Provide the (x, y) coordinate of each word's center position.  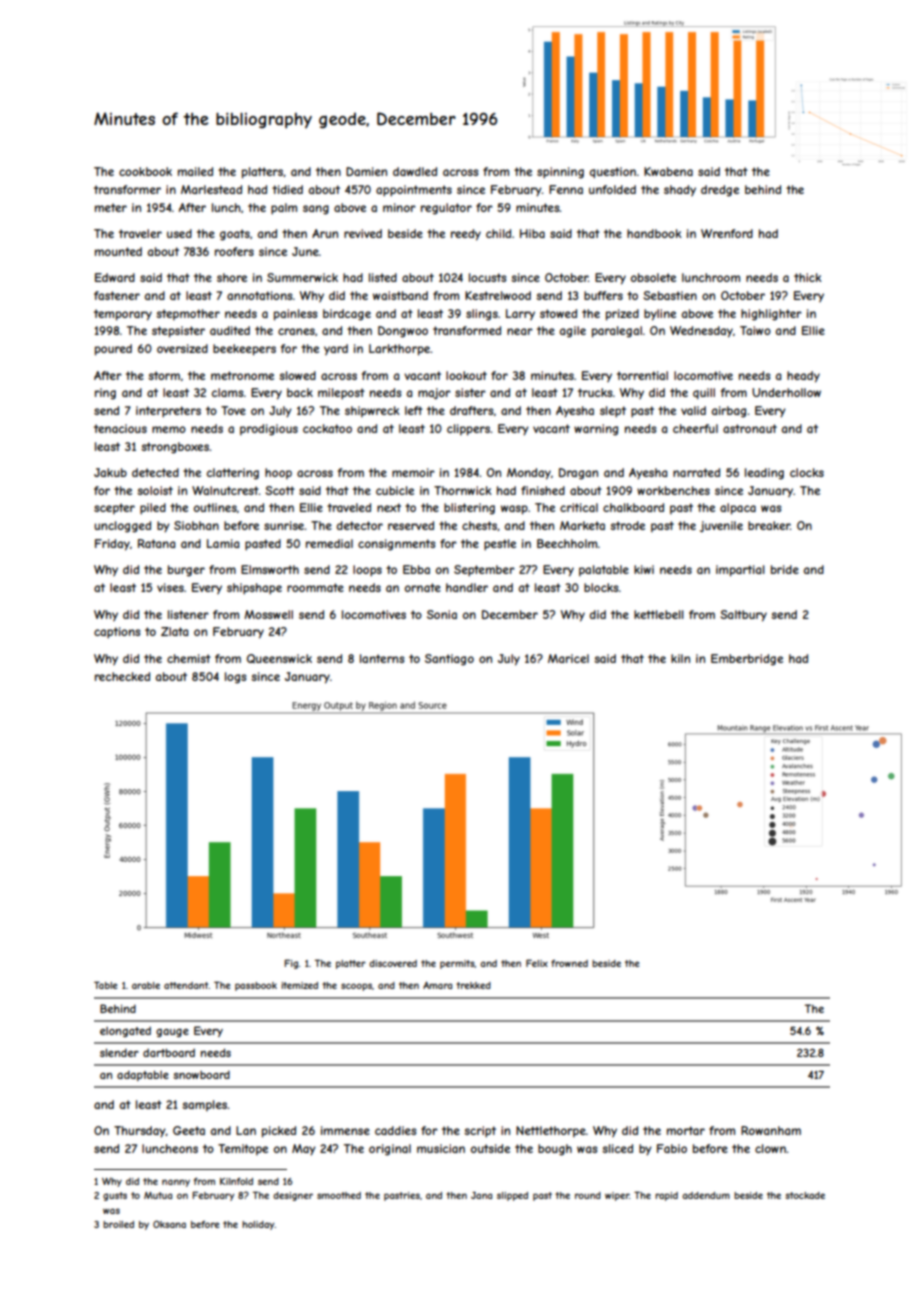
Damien (366, 171)
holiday (258, 1225)
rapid (666, 1196)
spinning (560, 173)
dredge (720, 191)
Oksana (169, 1224)
